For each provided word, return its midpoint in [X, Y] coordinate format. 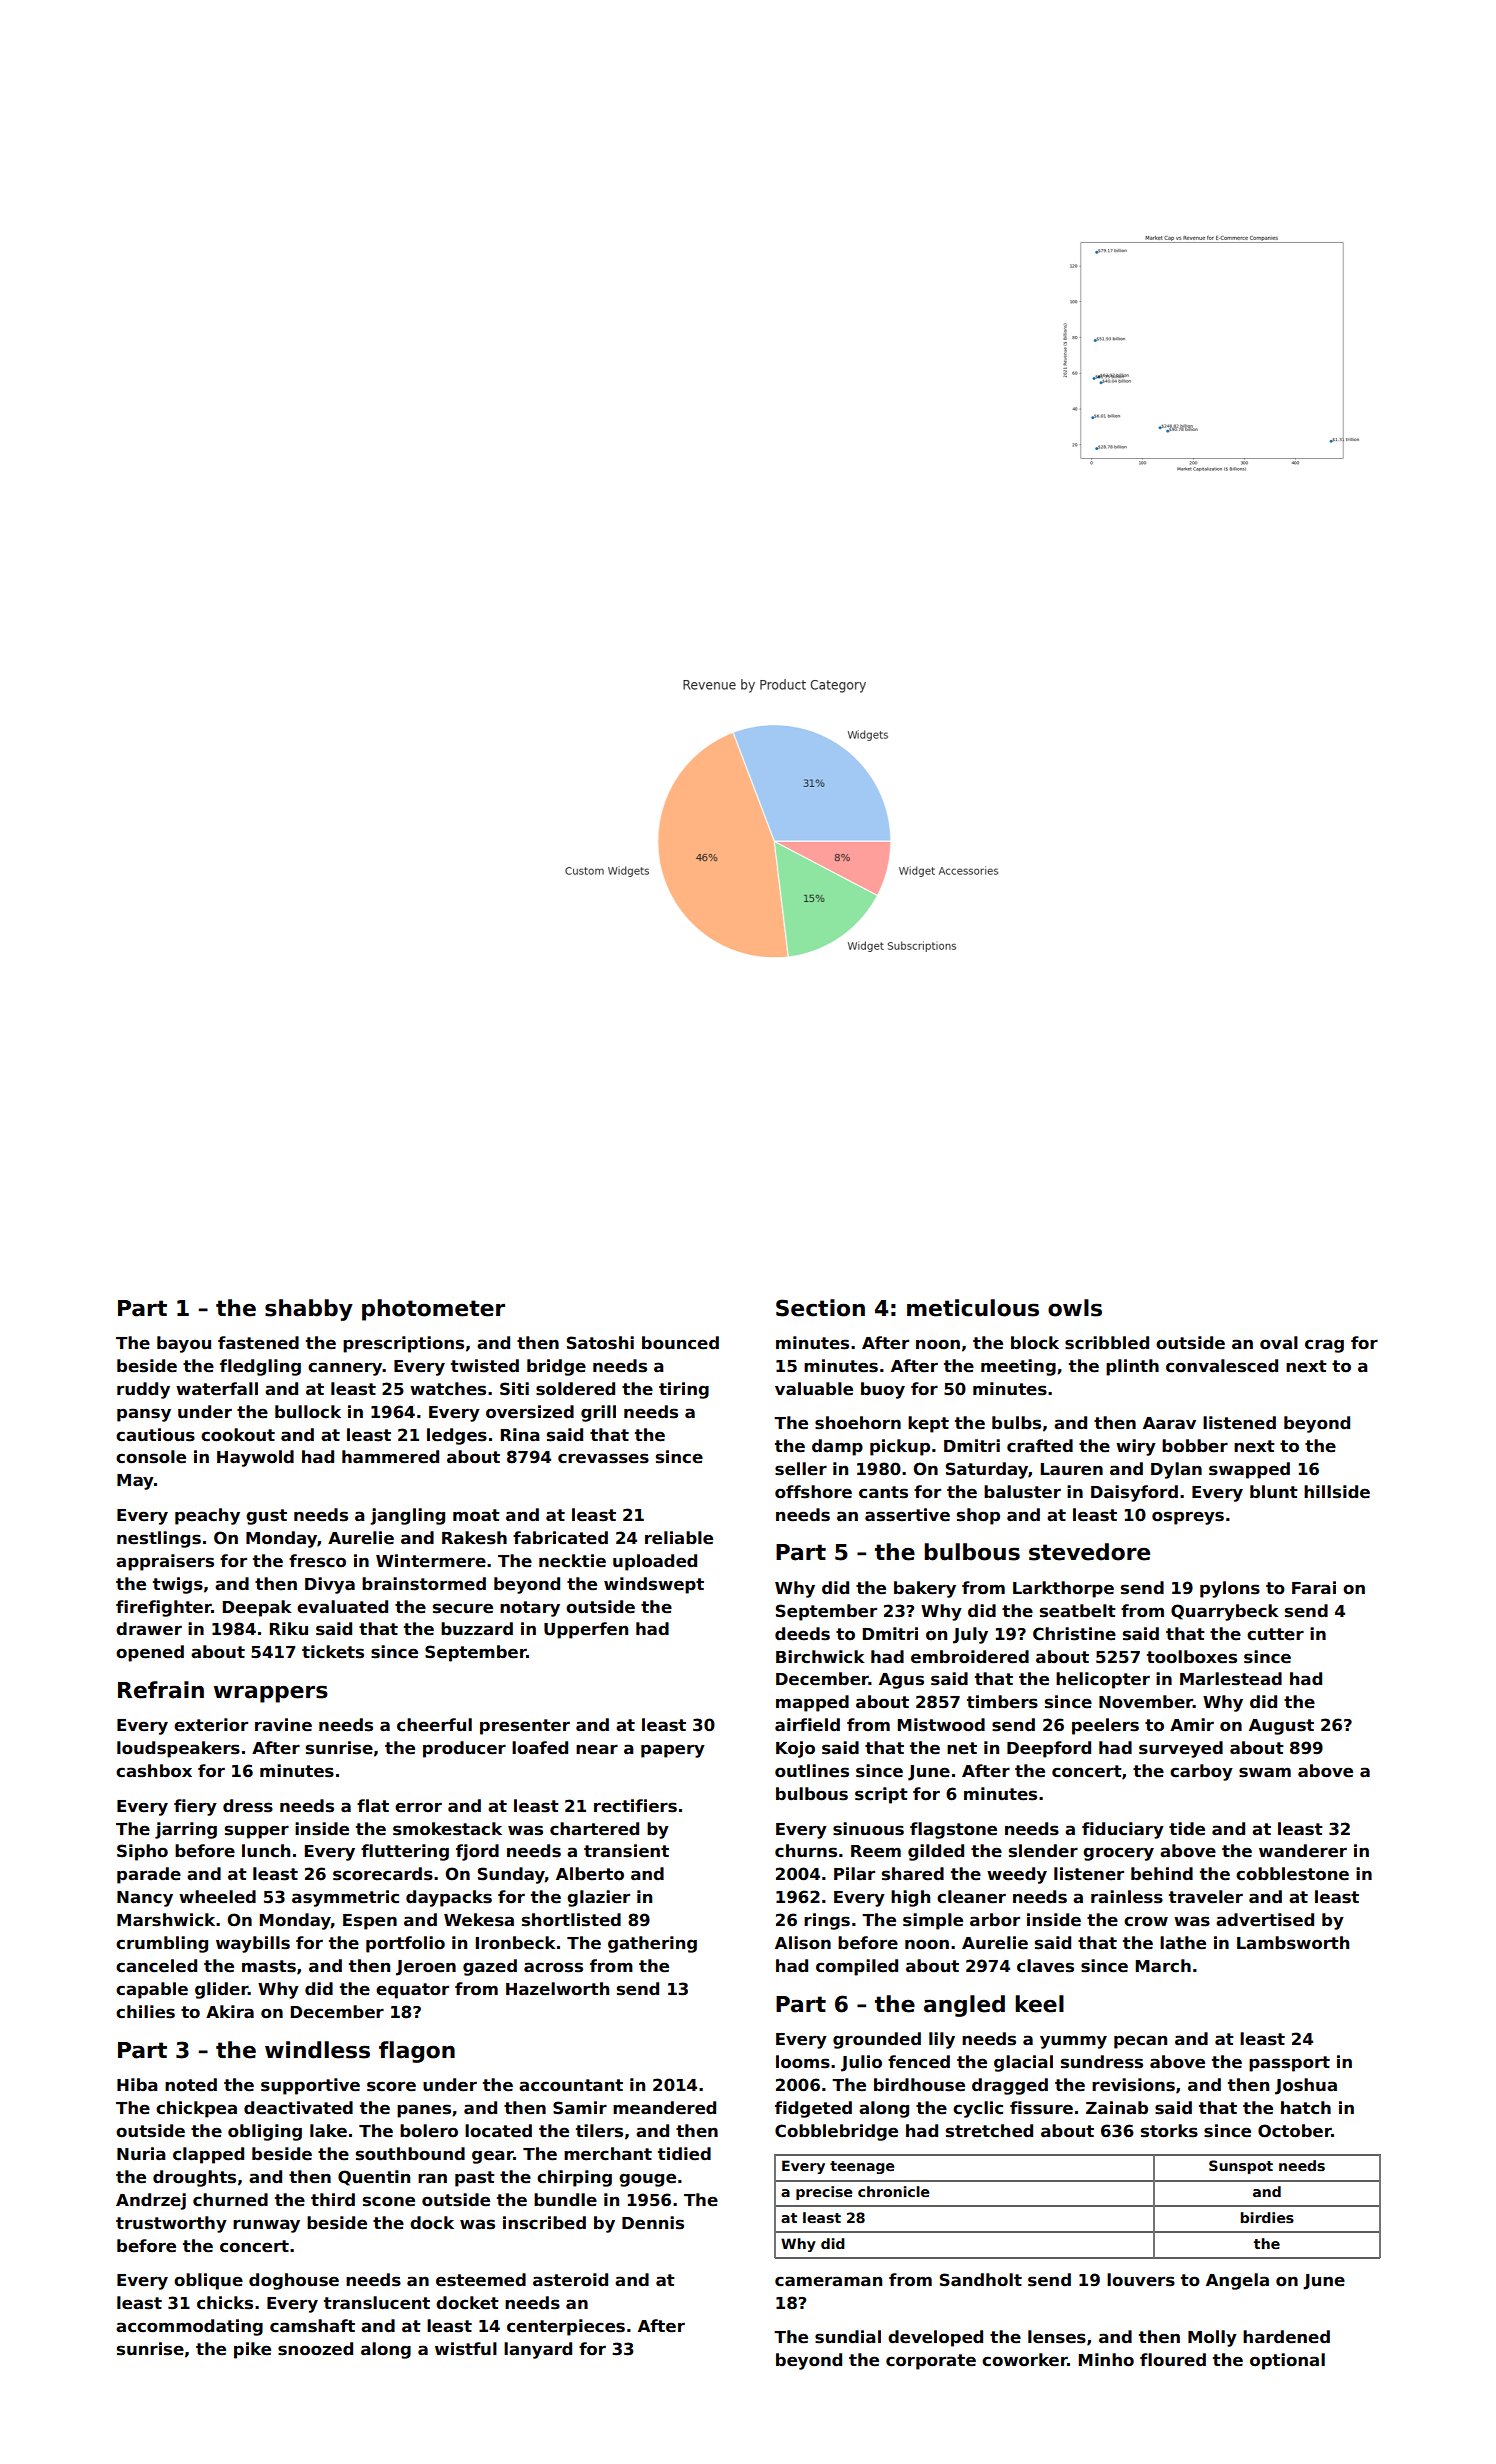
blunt [1274, 1492]
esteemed [481, 2280]
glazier [598, 1898]
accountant [571, 2085]
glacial [1023, 2063]
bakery [925, 1589]
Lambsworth [1293, 1943]
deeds [802, 1634]
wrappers [271, 1694]
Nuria [141, 2154]
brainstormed [424, 1584]
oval [1279, 1343]
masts [269, 1966]
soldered [575, 1389]
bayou [184, 1344]
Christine [1074, 1634]
